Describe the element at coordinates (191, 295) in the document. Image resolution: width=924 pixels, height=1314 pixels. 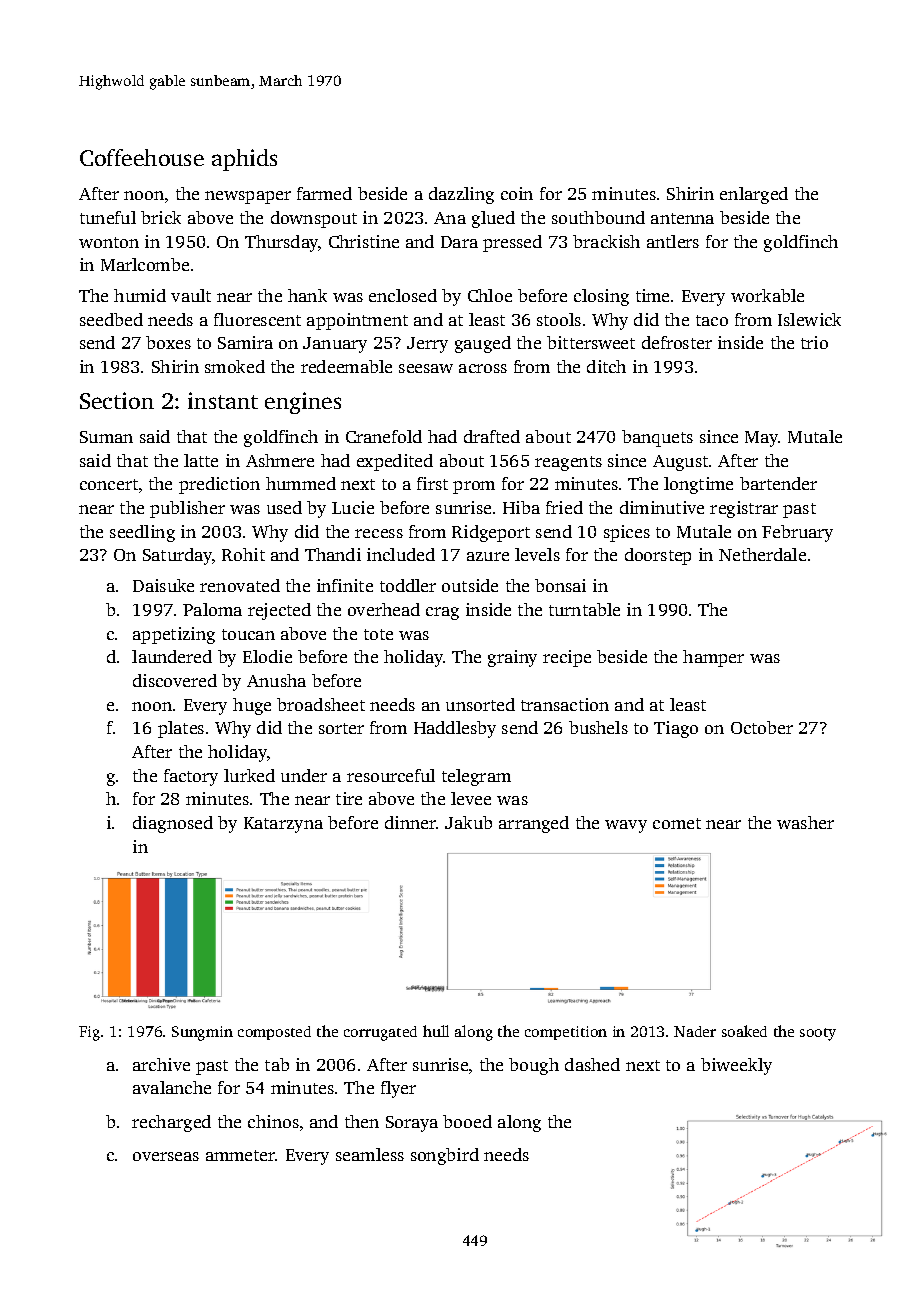
I see `vault` at that location.
